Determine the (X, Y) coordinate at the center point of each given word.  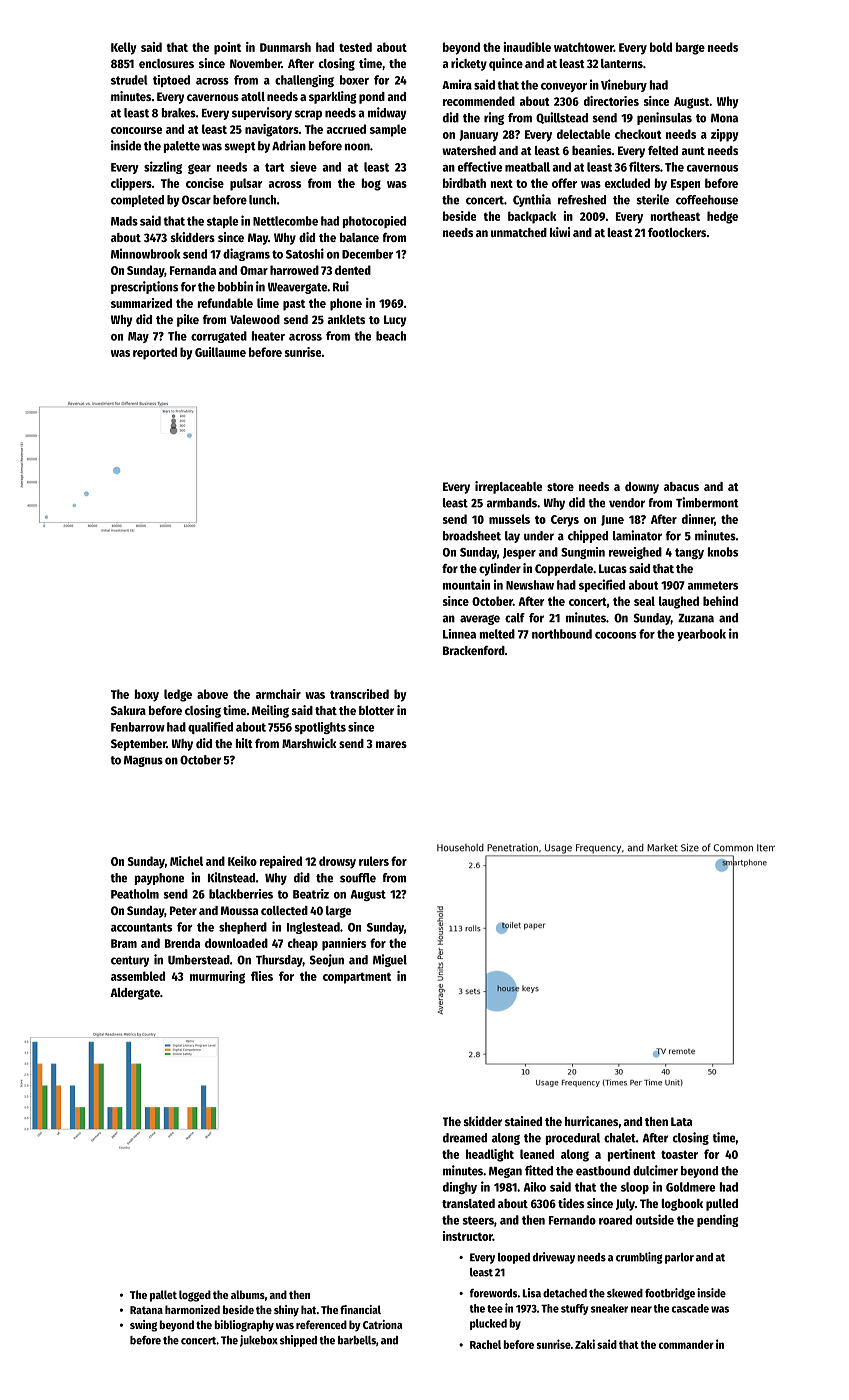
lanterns (622, 63)
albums (248, 1294)
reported (155, 353)
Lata (681, 1121)
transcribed (359, 694)
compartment (357, 978)
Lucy (395, 321)
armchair (278, 694)
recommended (479, 101)
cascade (690, 1308)
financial (360, 1309)
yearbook (701, 635)
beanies (592, 150)
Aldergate (135, 994)
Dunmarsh (285, 47)
